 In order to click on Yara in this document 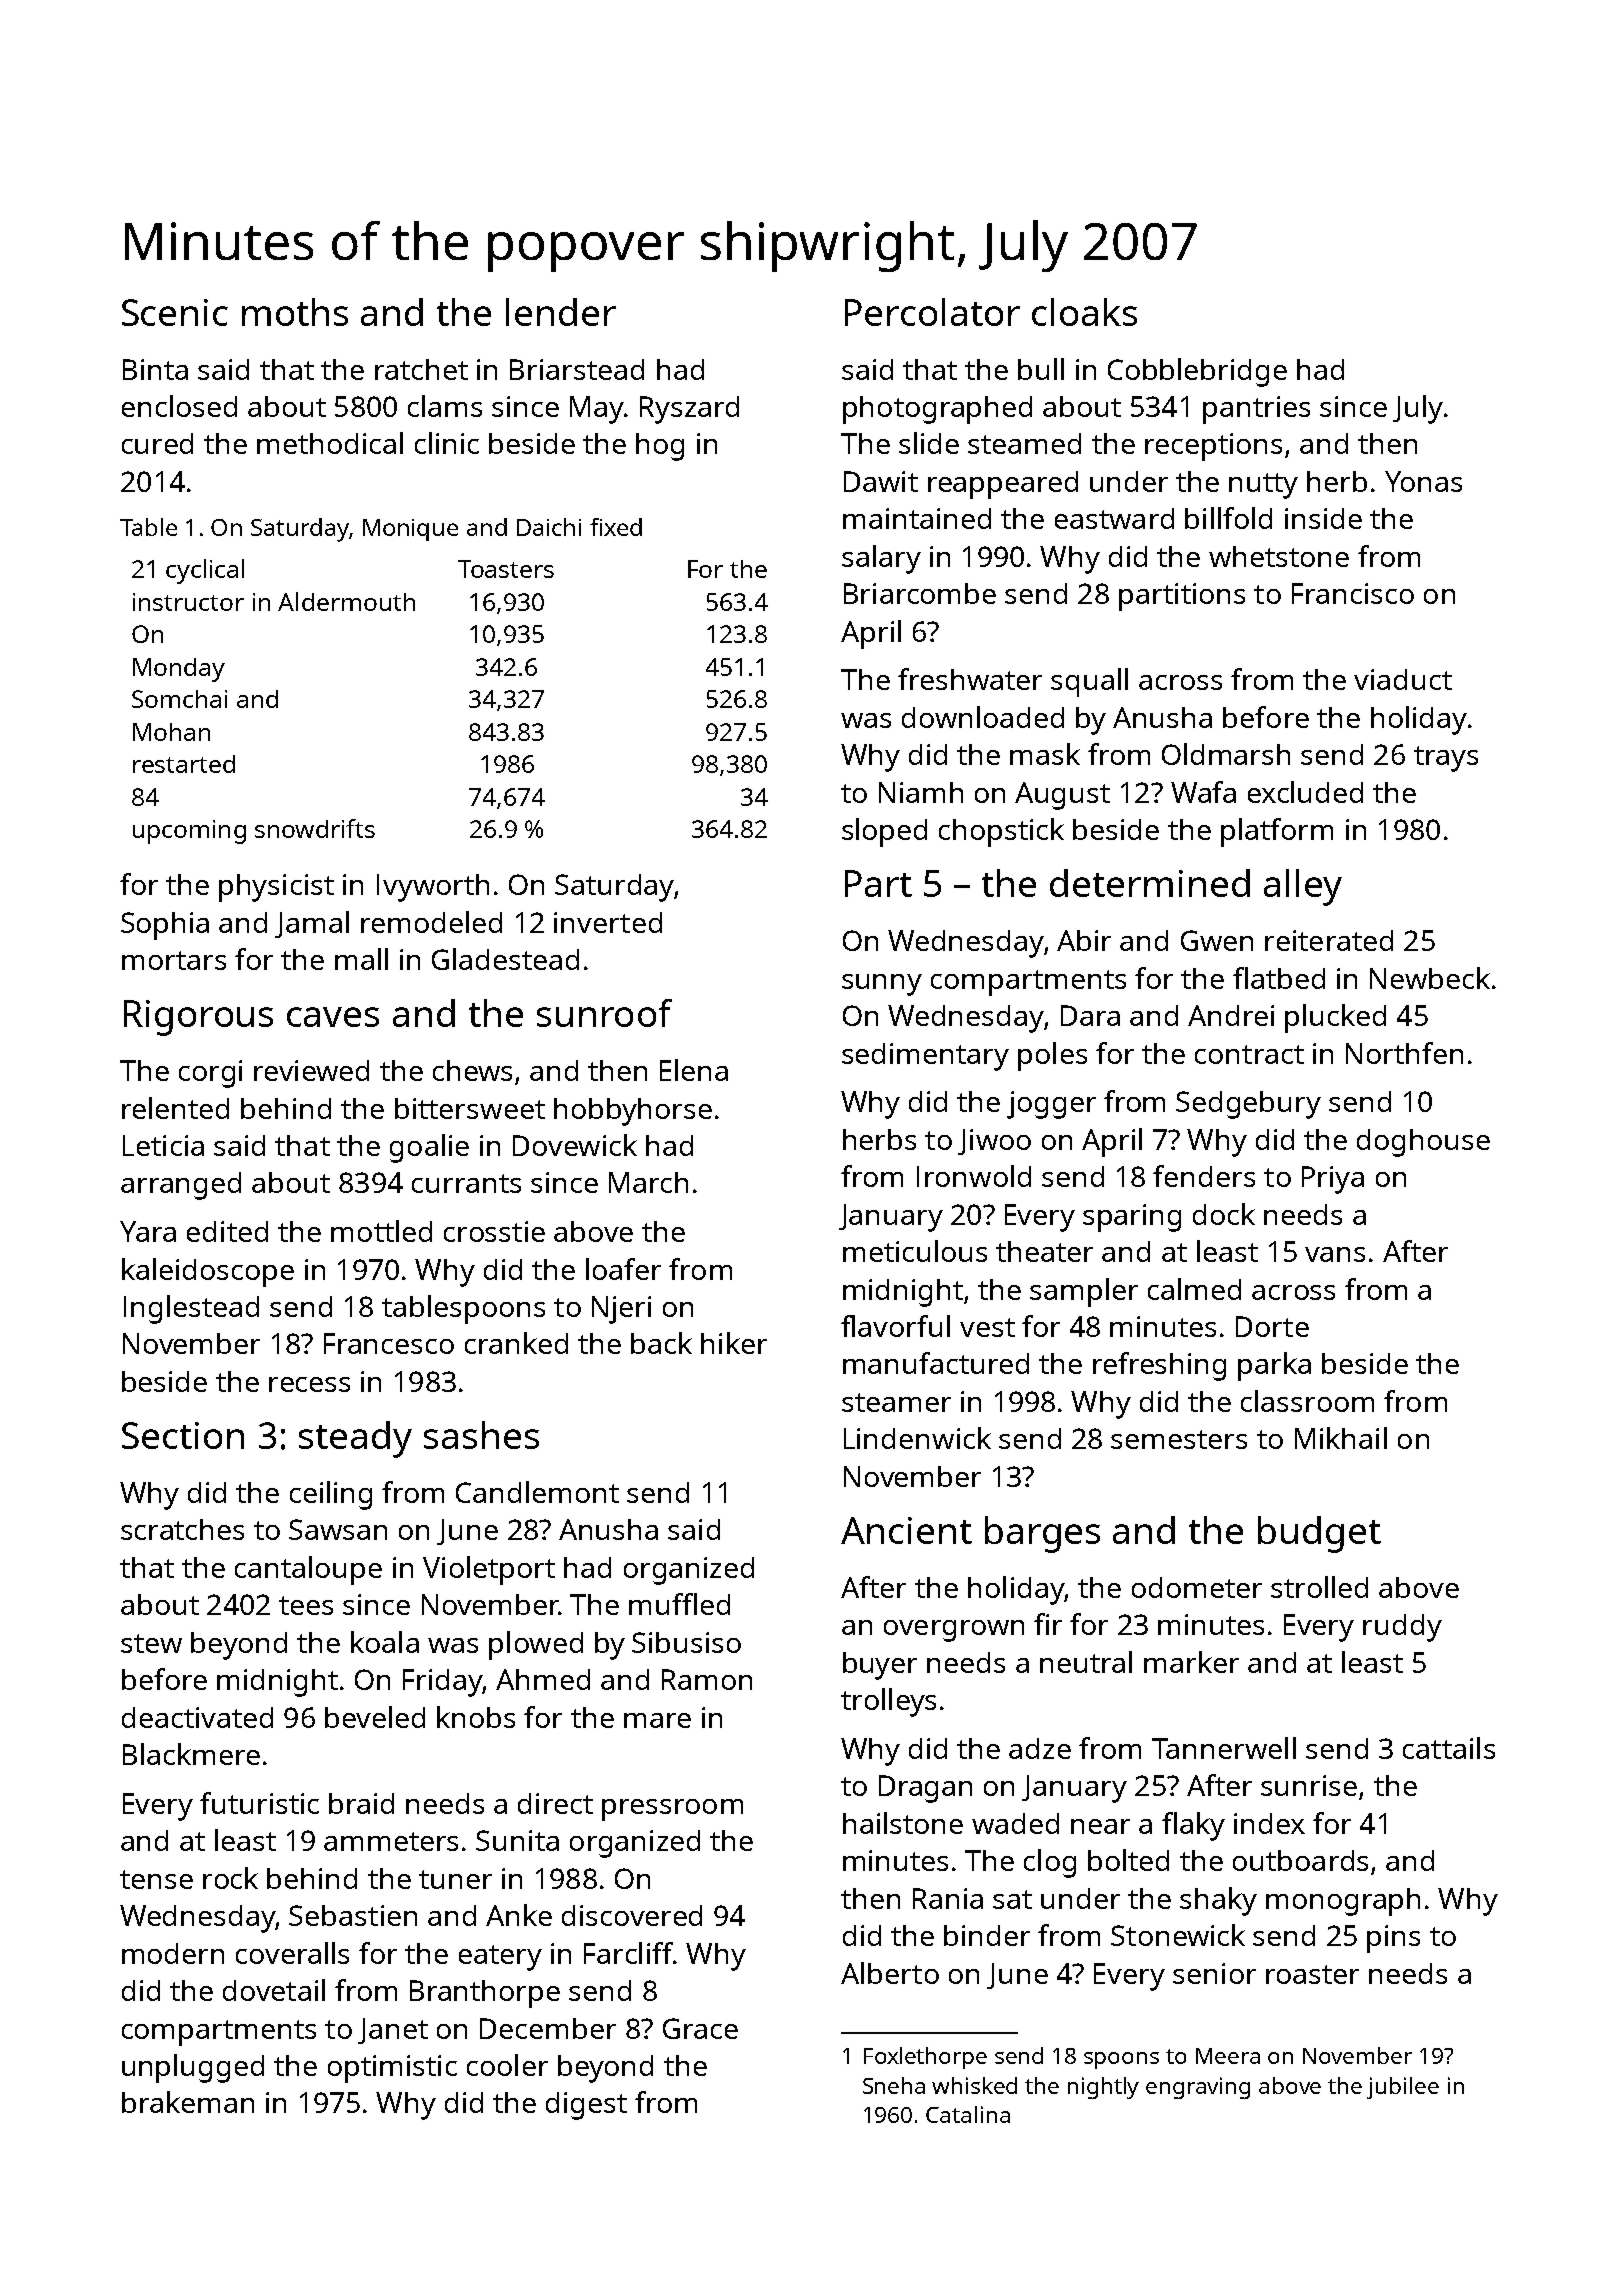, I will do `click(148, 1231)`.
